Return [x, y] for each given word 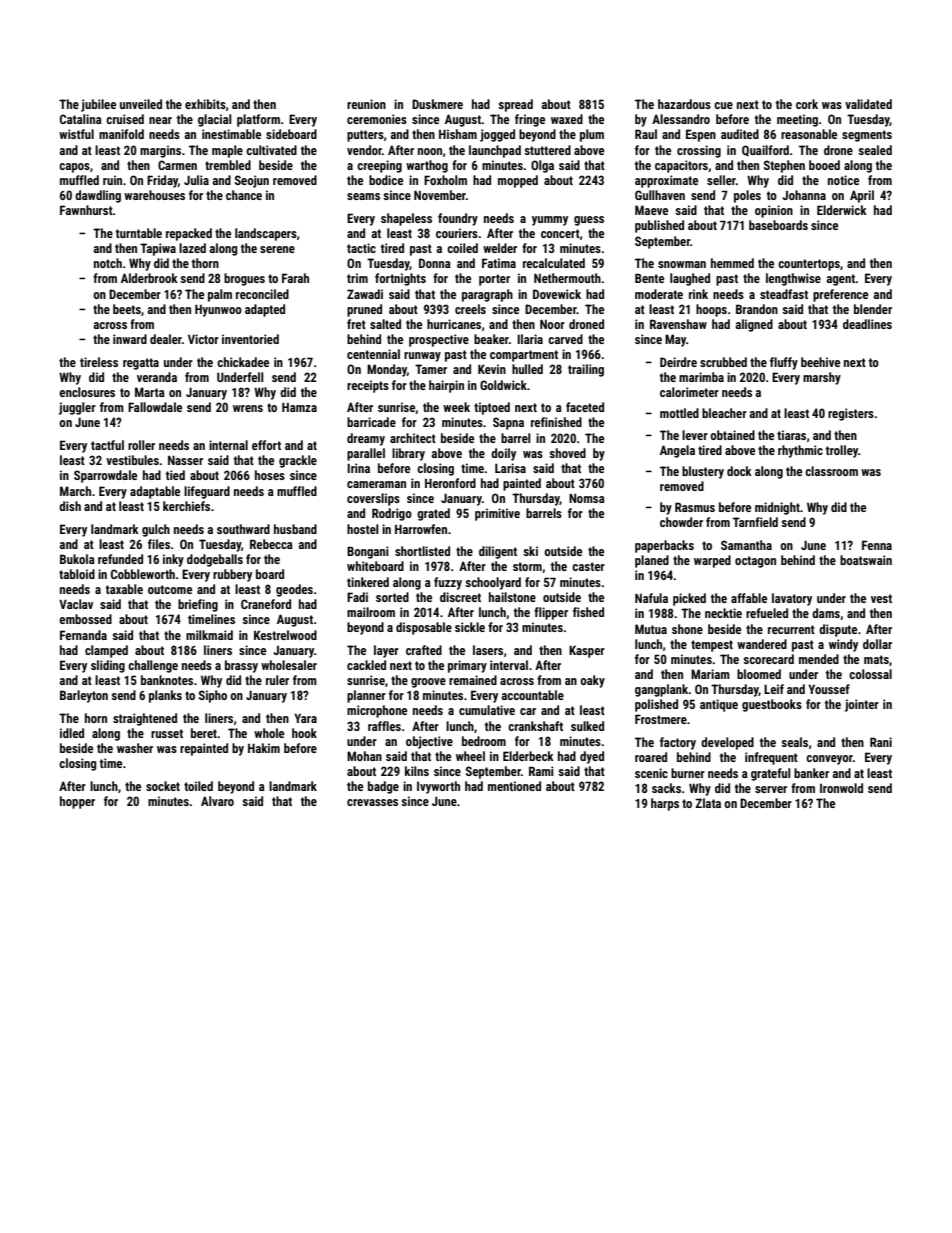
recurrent [791, 629]
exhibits [205, 104]
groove [428, 683]
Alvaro [217, 801]
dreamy [366, 439]
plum [592, 135]
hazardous [684, 104]
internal [228, 445]
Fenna [877, 545]
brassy [241, 666]
